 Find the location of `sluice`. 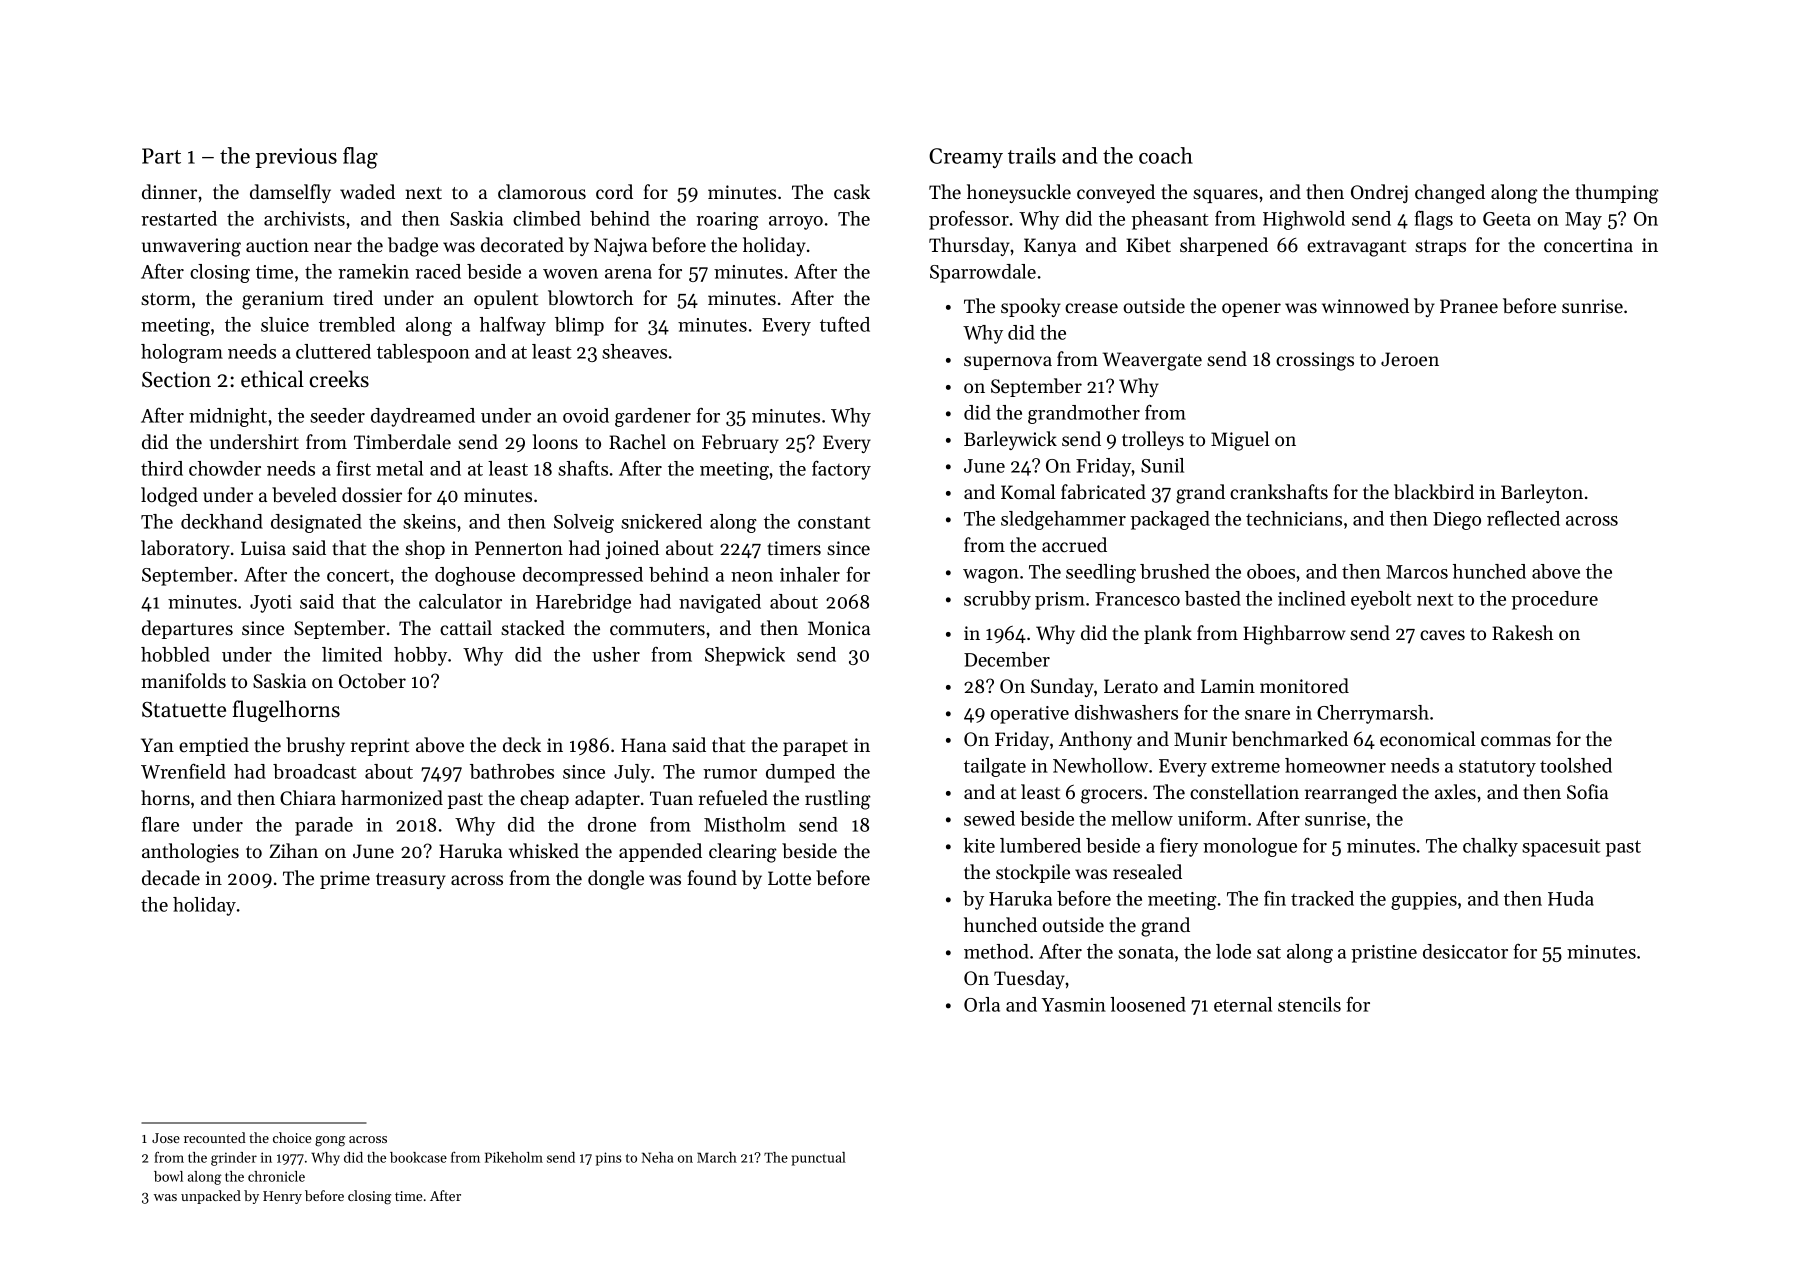

sluice is located at coordinates (285, 324).
